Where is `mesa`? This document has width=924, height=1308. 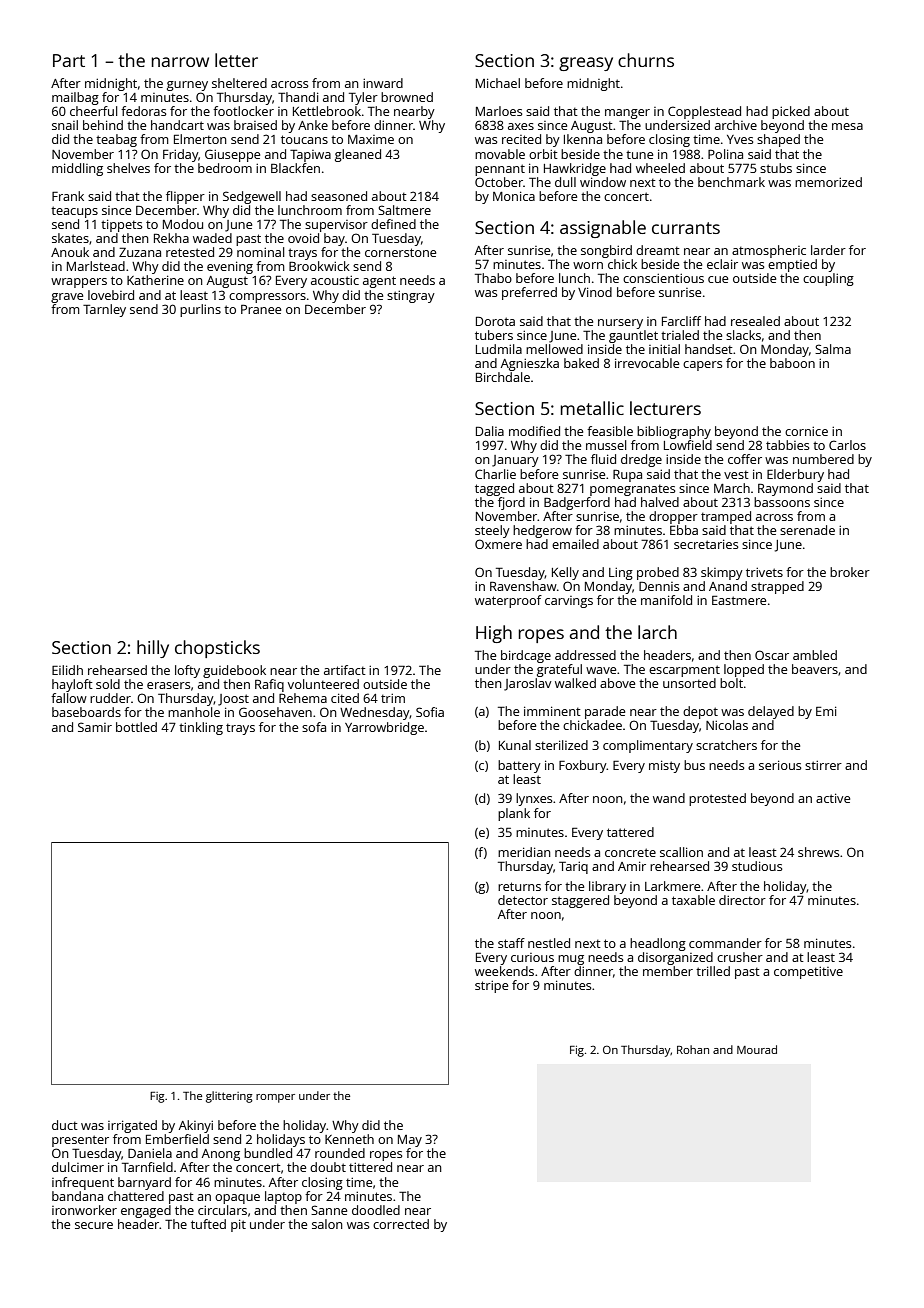
mesa is located at coordinates (847, 126).
